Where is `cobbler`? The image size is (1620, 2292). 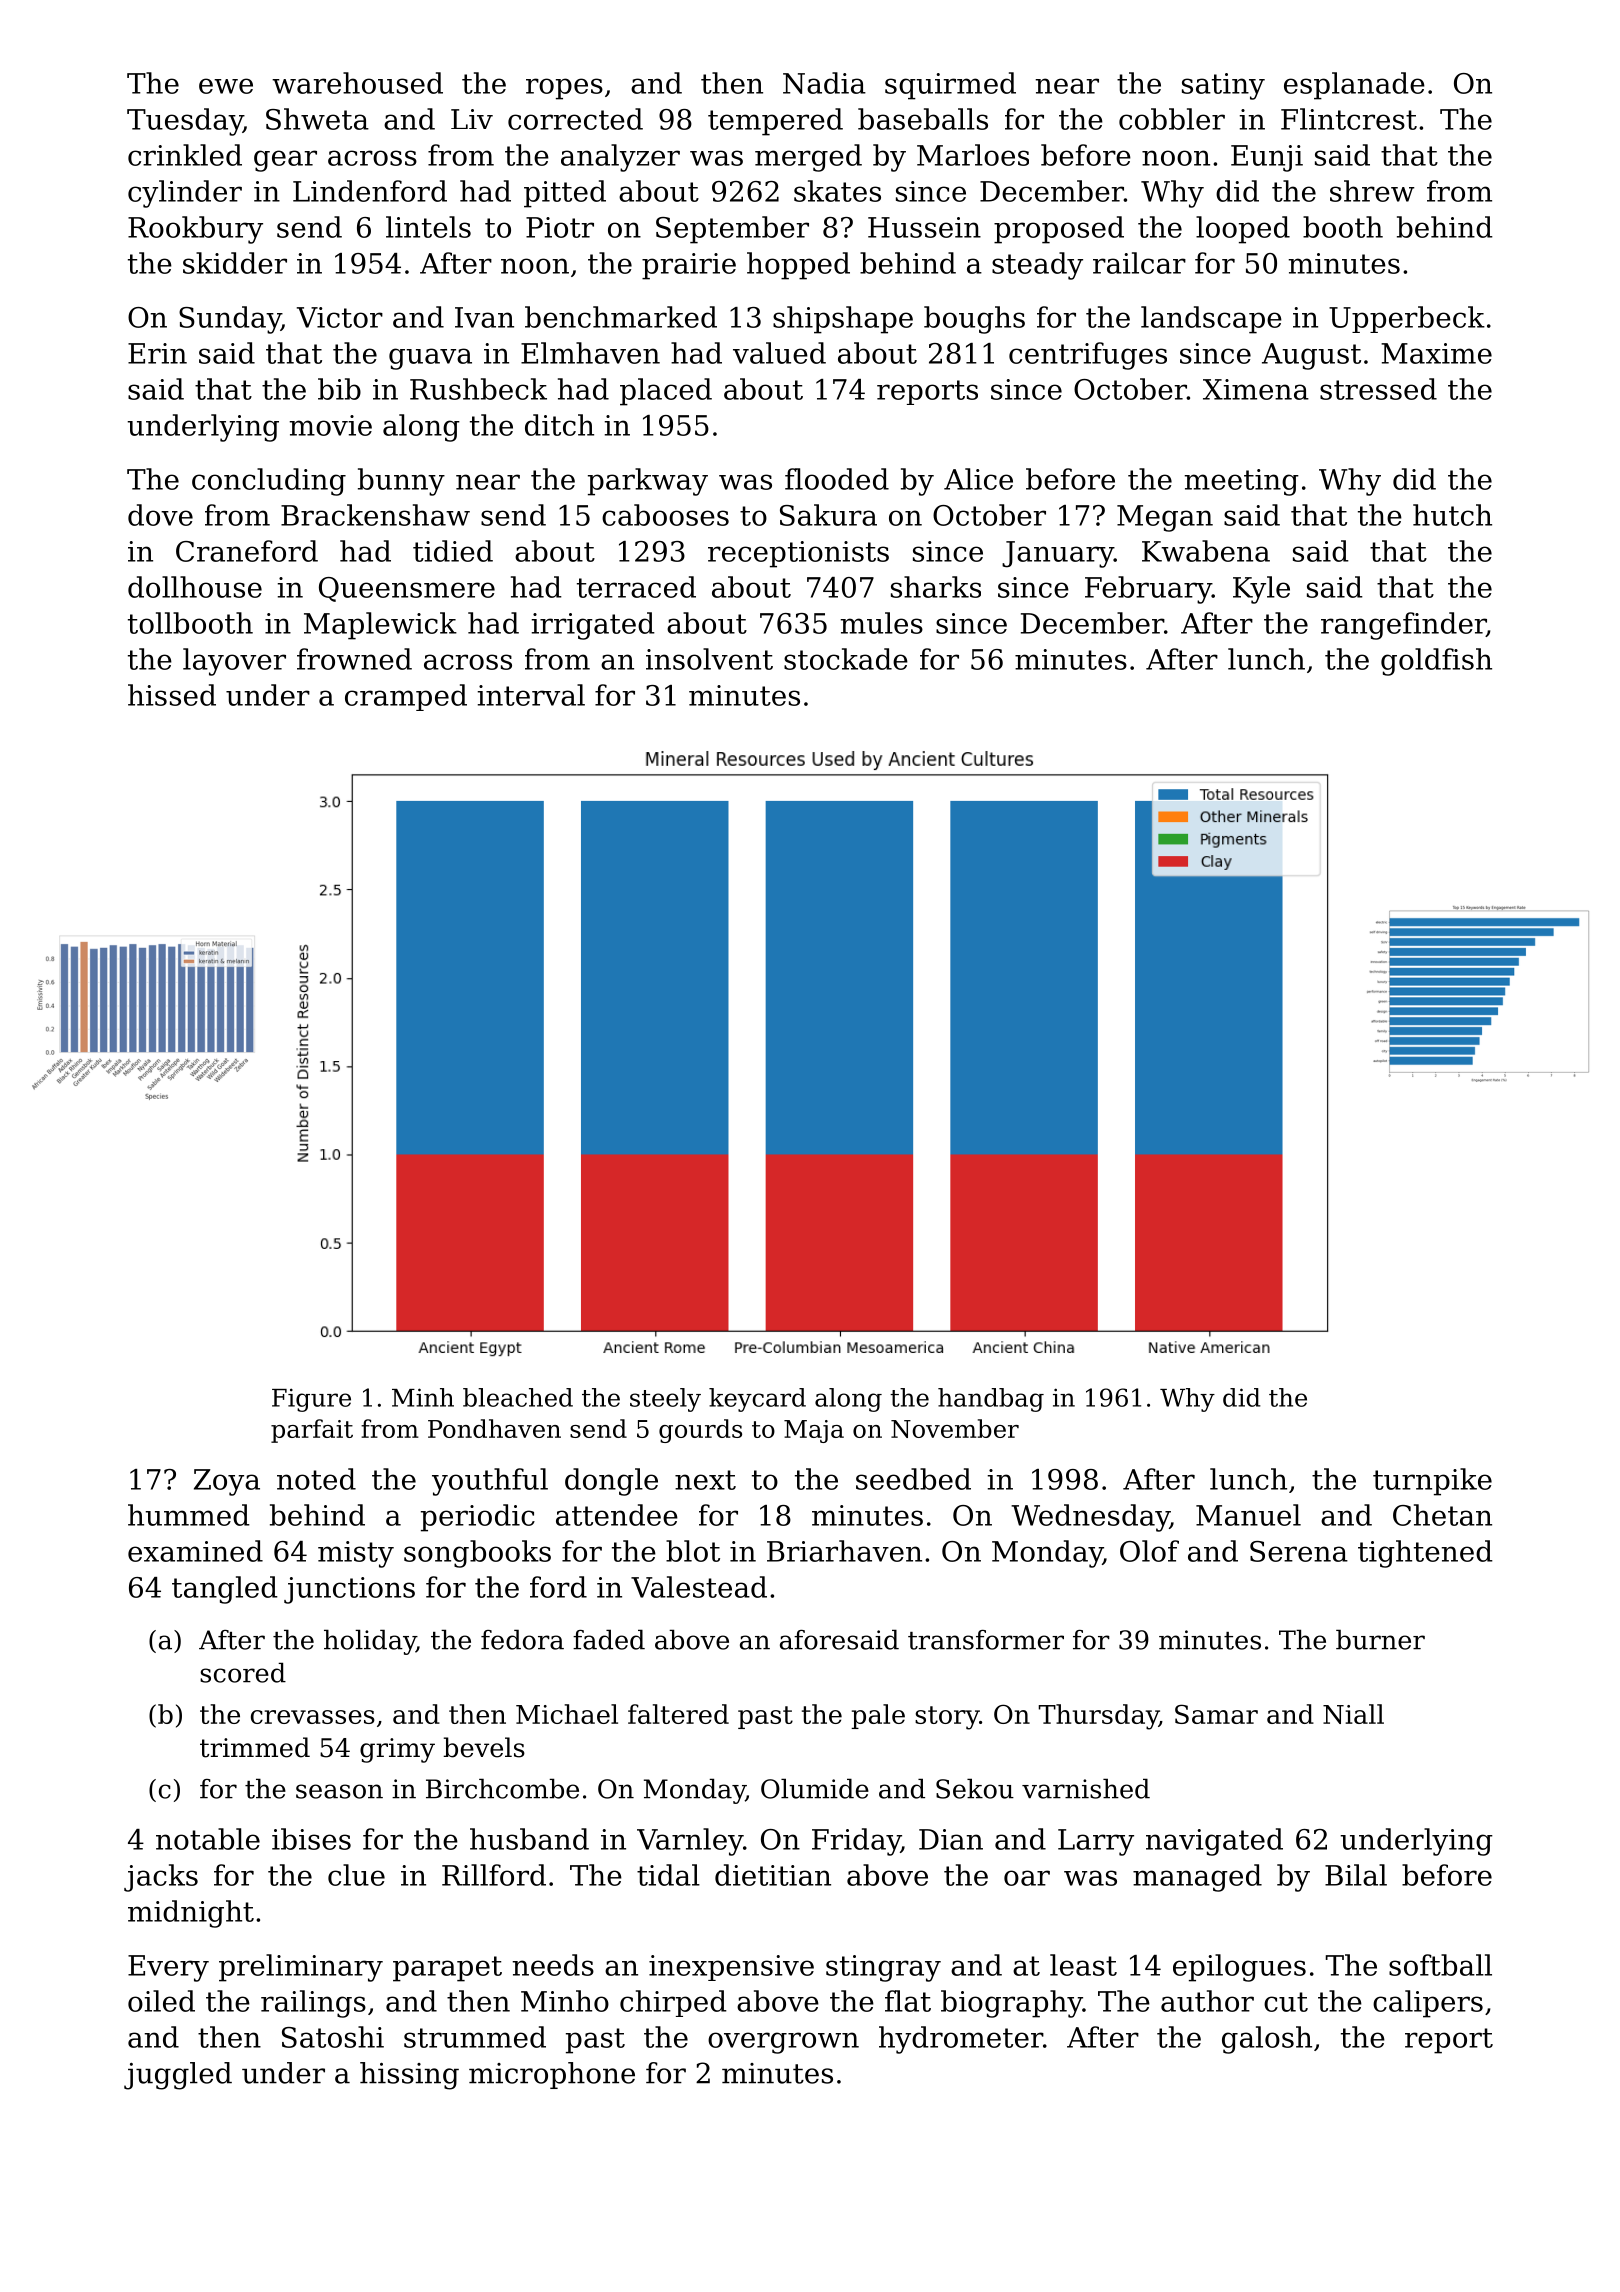 cobbler is located at coordinates (1172, 119).
